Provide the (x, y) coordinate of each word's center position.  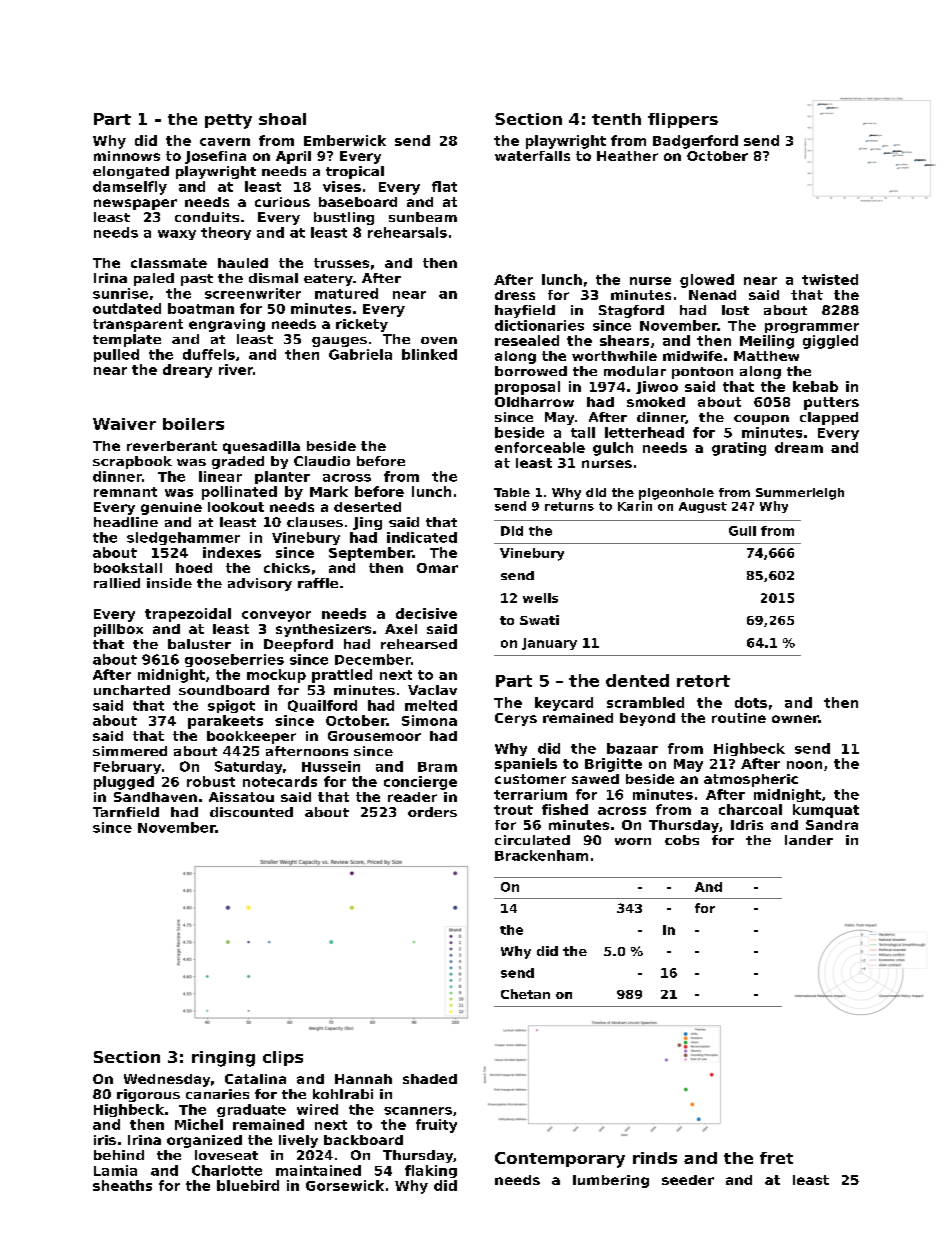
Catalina (255, 1079)
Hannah (363, 1079)
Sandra (832, 825)
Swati (539, 620)
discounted (251, 812)
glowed (707, 281)
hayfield (525, 311)
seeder (688, 1180)
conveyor (276, 616)
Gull (742, 531)
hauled (243, 263)
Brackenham (541, 855)
